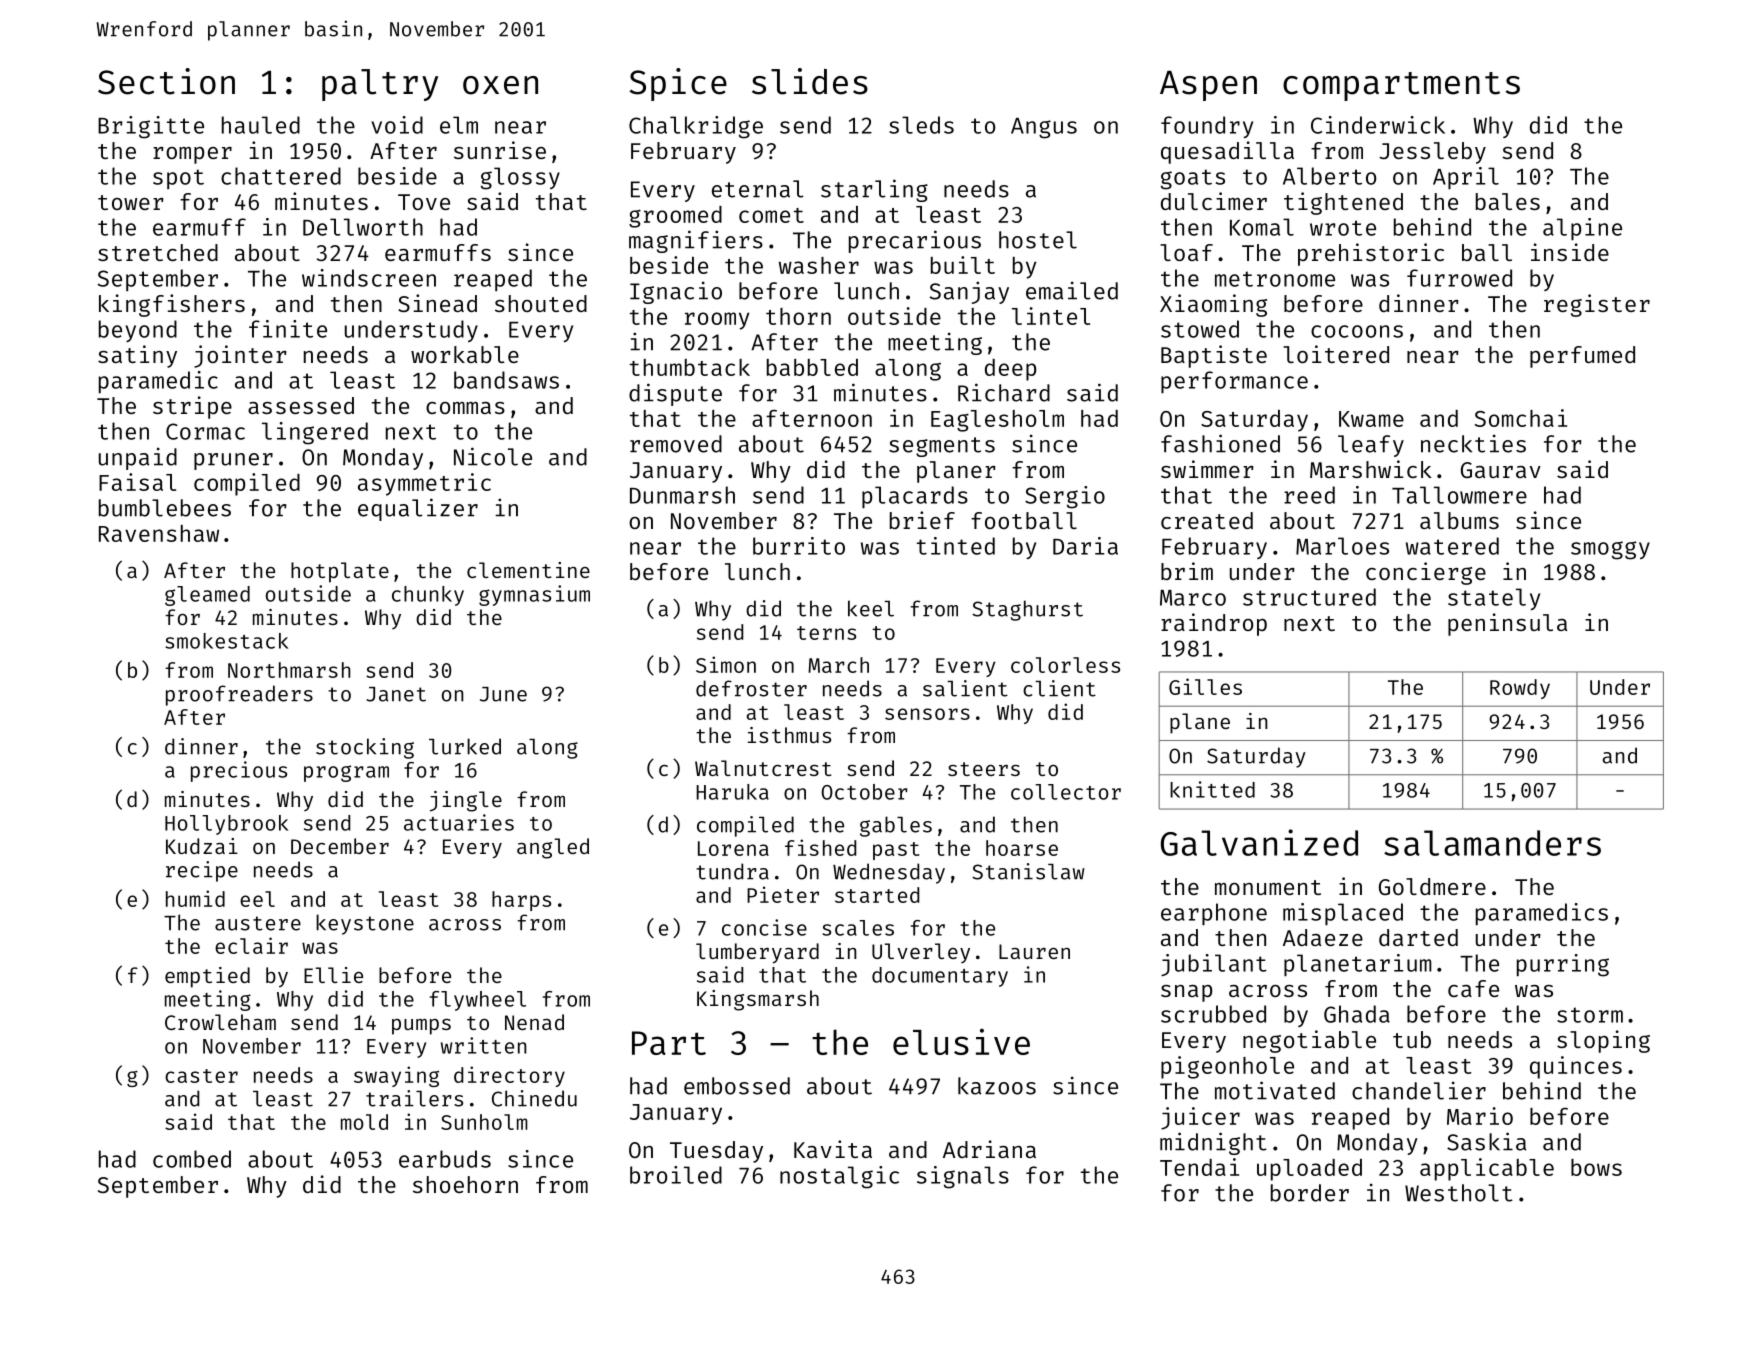 Image resolution: width=1760 pixels, height=1360 pixels. Describe the element at coordinates (1205, 686) in the image. I see `Gilles` at that location.
